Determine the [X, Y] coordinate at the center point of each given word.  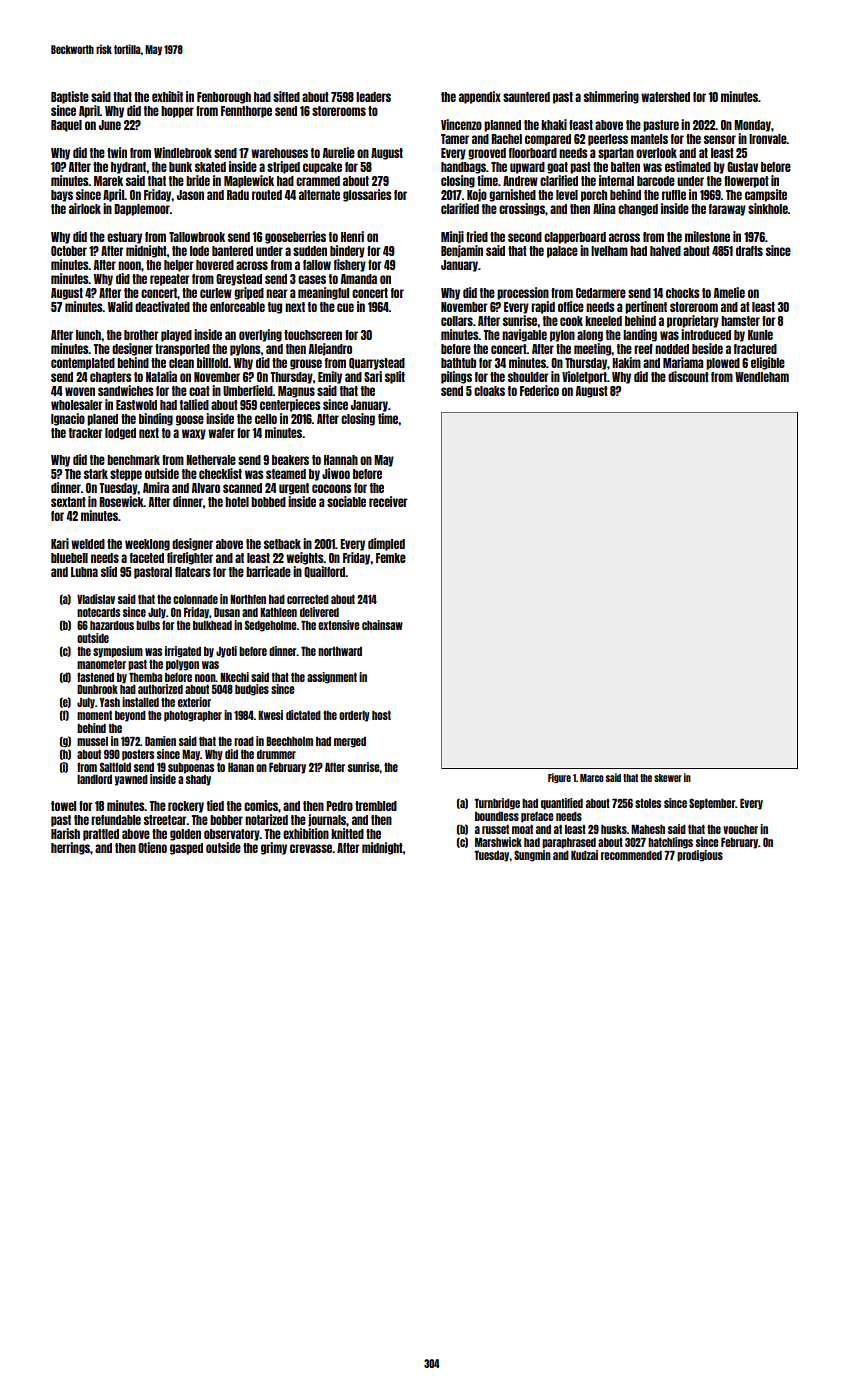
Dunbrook [97, 689]
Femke [391, 558]
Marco [592, 778]
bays [62, 196]
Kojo [477, 195]
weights [304, 558]
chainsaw [382, 625]
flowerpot [746, 182]
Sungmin [532, 856]
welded [88, 544]
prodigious [700, 856]
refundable [116, 820]
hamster [740, 321]
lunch [88, 335]
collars [457, 321]
